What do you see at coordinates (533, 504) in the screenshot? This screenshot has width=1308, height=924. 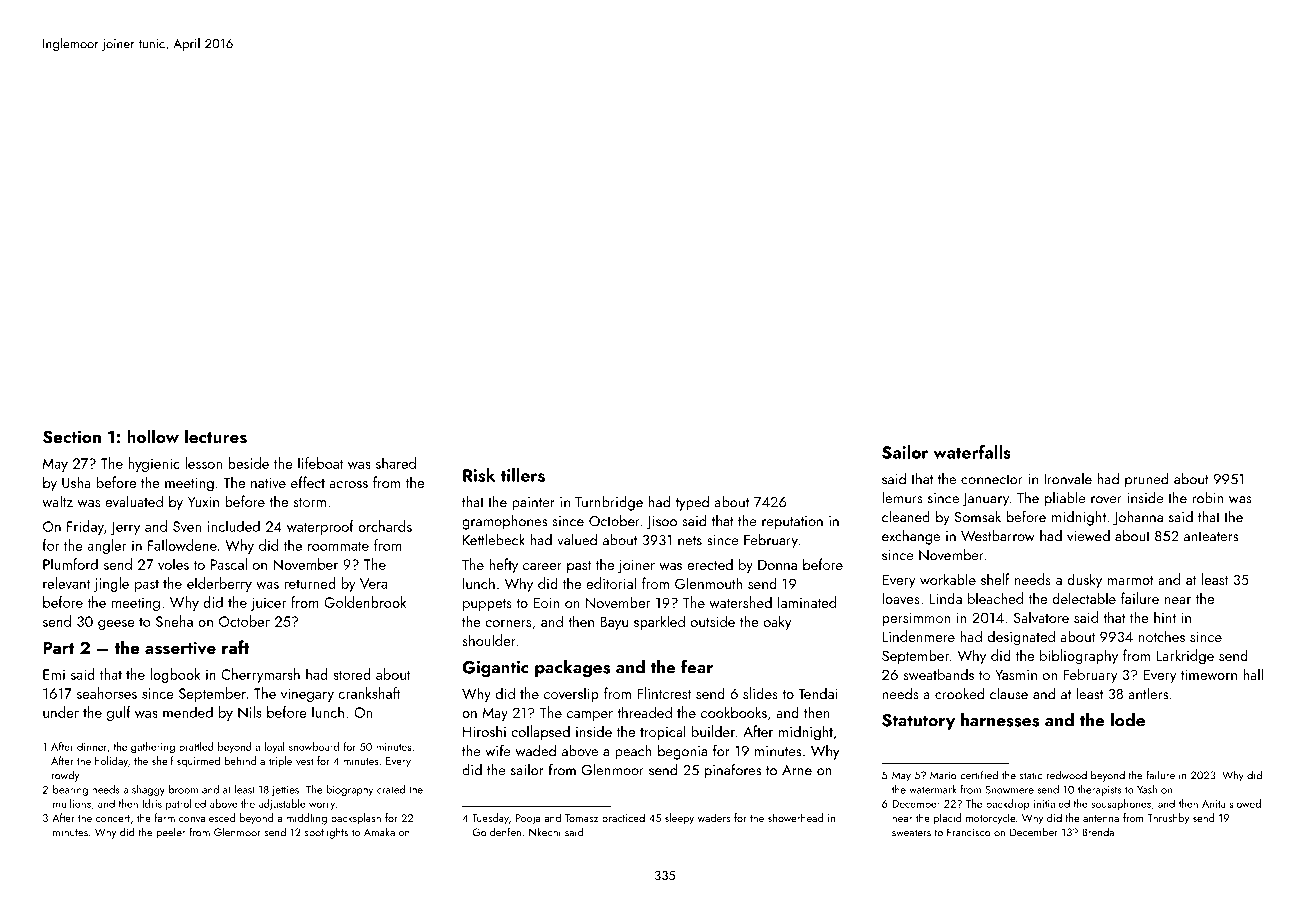 I see `painter` at bounding box center [533, 504].
